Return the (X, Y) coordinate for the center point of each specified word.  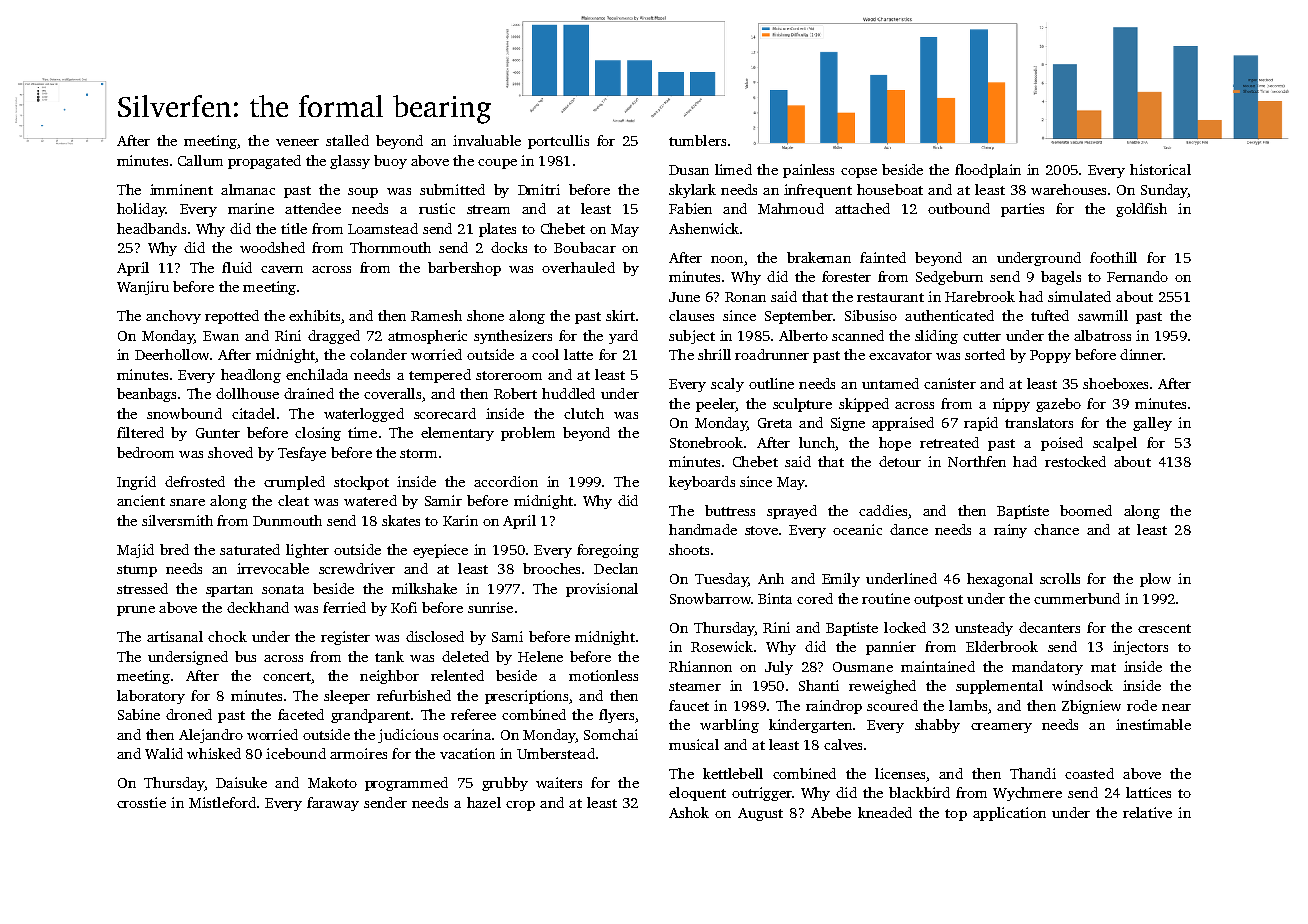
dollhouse (247, 393)
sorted (985, 354)
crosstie (141, 802)
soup (363, 193)
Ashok (689, 812)
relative (1147, 812)
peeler (716, 405)
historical (1160, 169)
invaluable (487, 140)
